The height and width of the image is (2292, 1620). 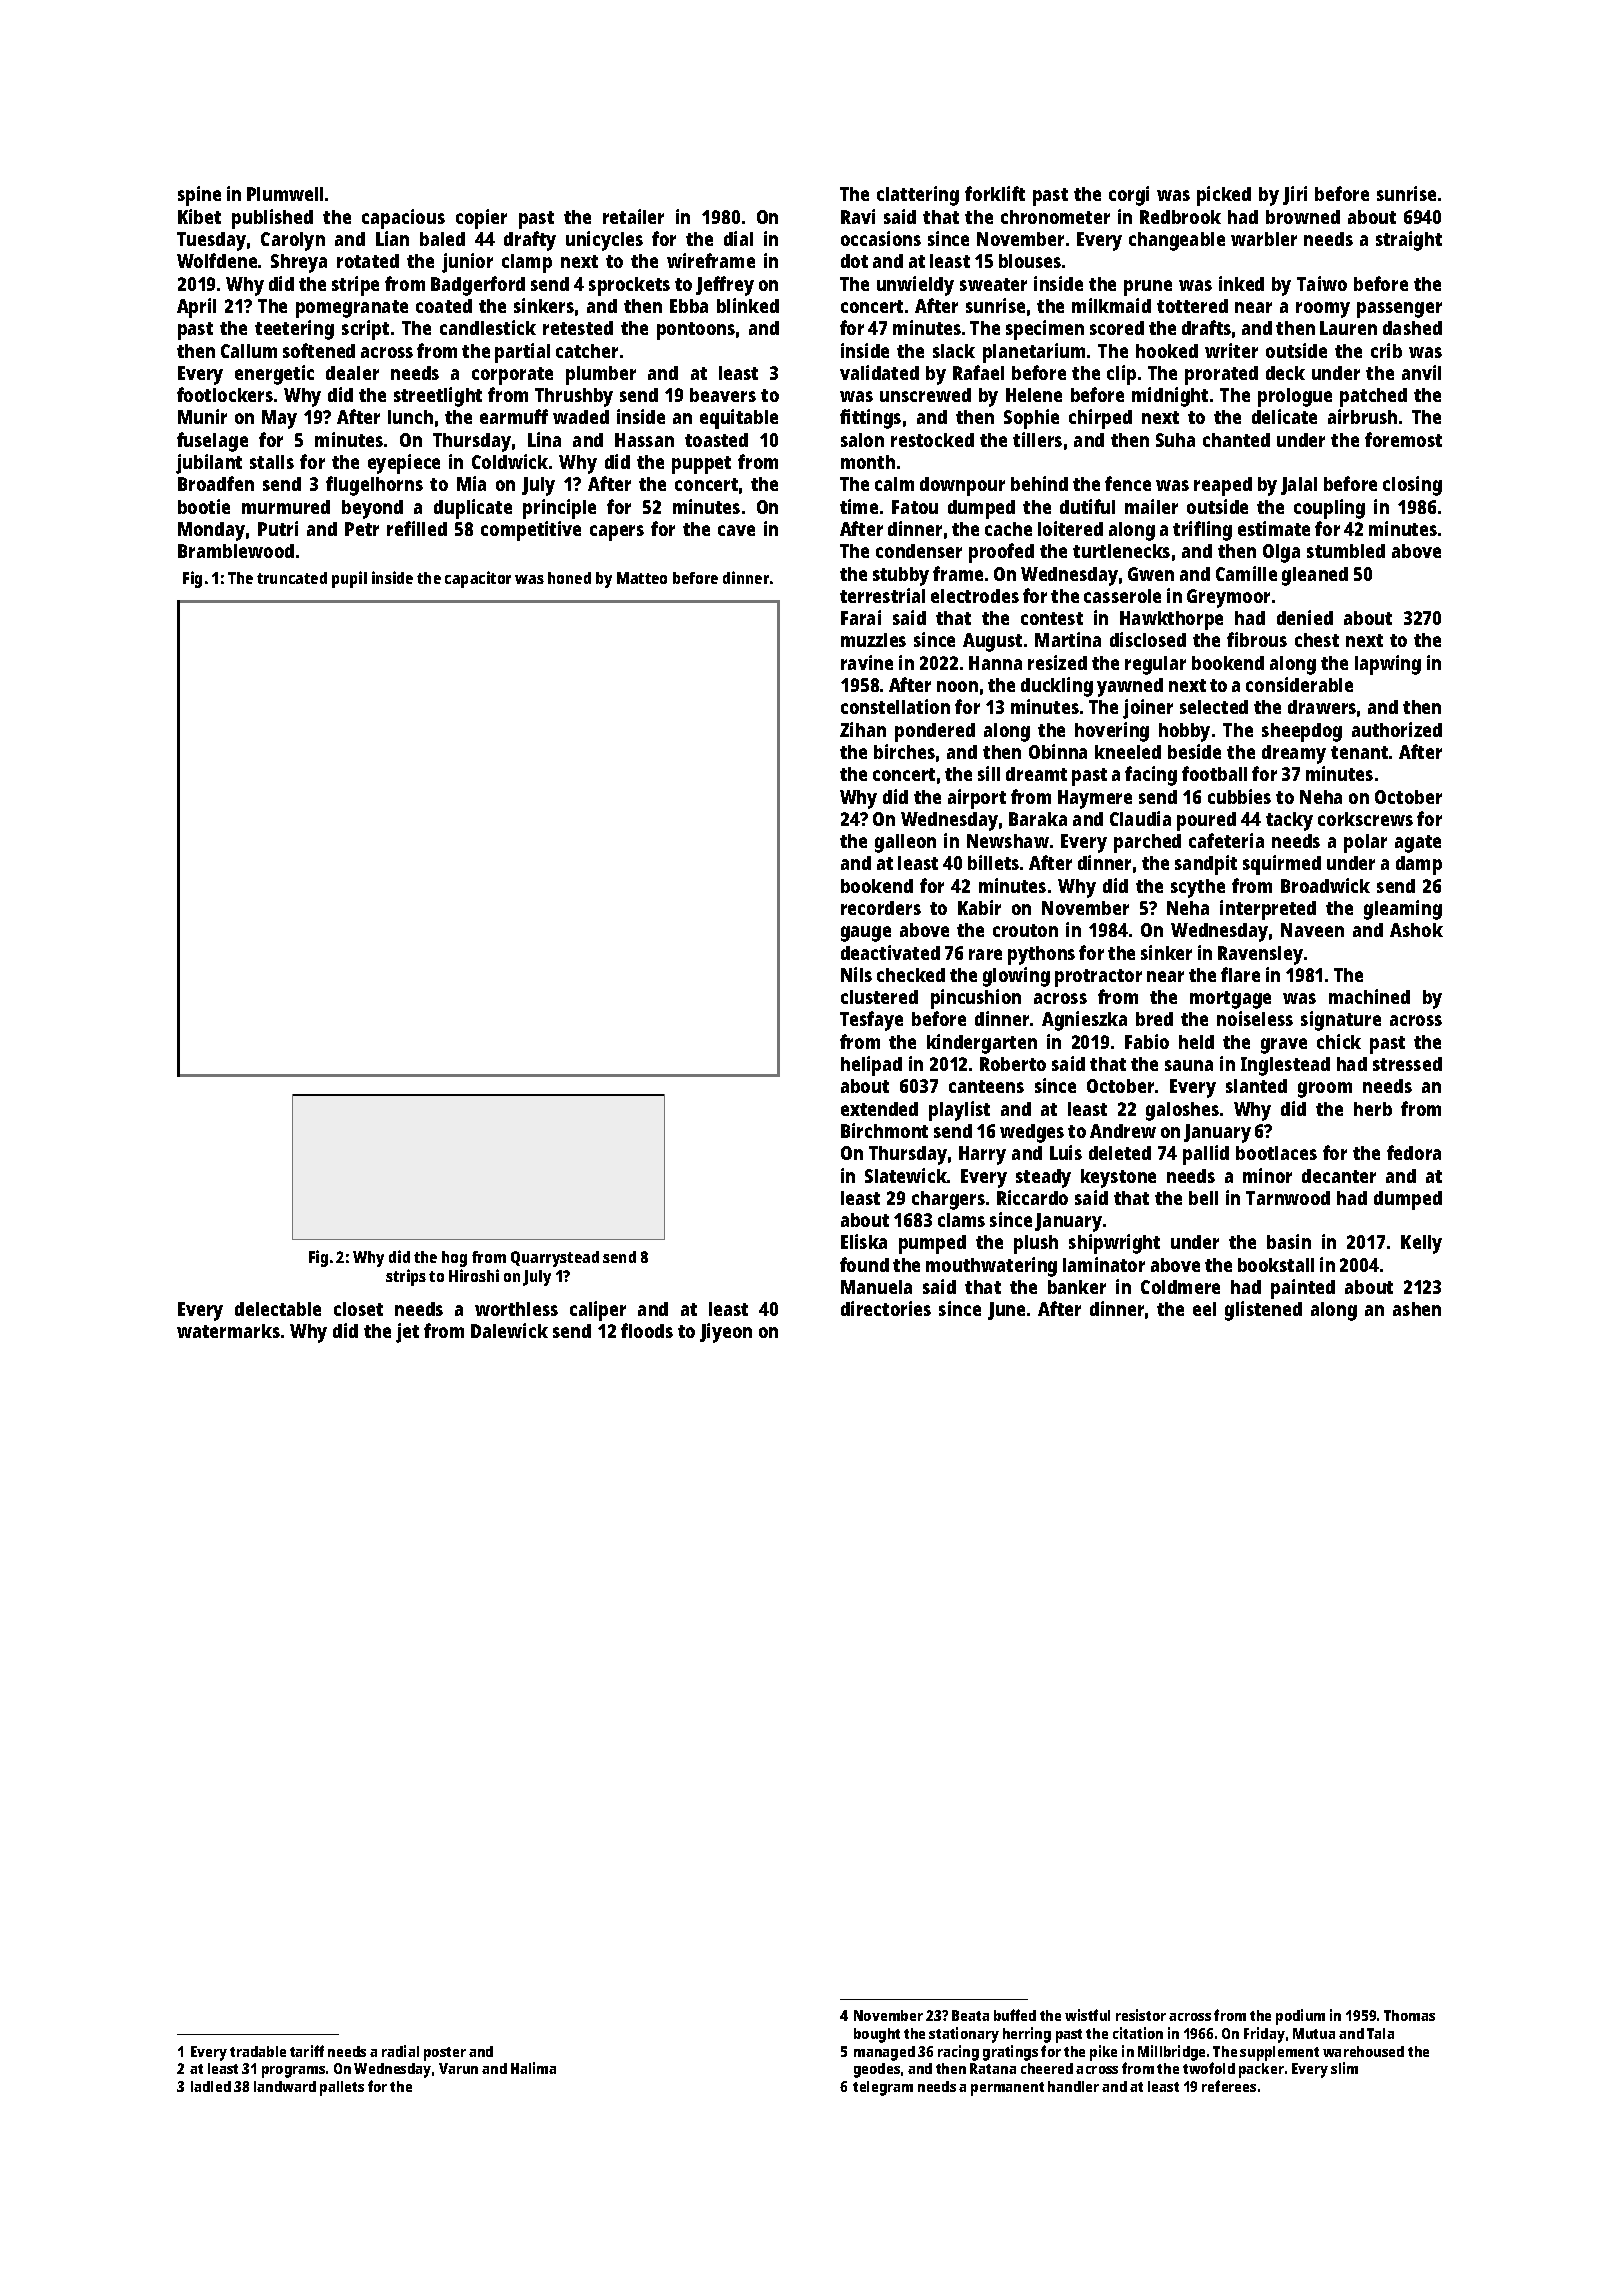 I want to click on truncated, so click(x=292, y=578).
